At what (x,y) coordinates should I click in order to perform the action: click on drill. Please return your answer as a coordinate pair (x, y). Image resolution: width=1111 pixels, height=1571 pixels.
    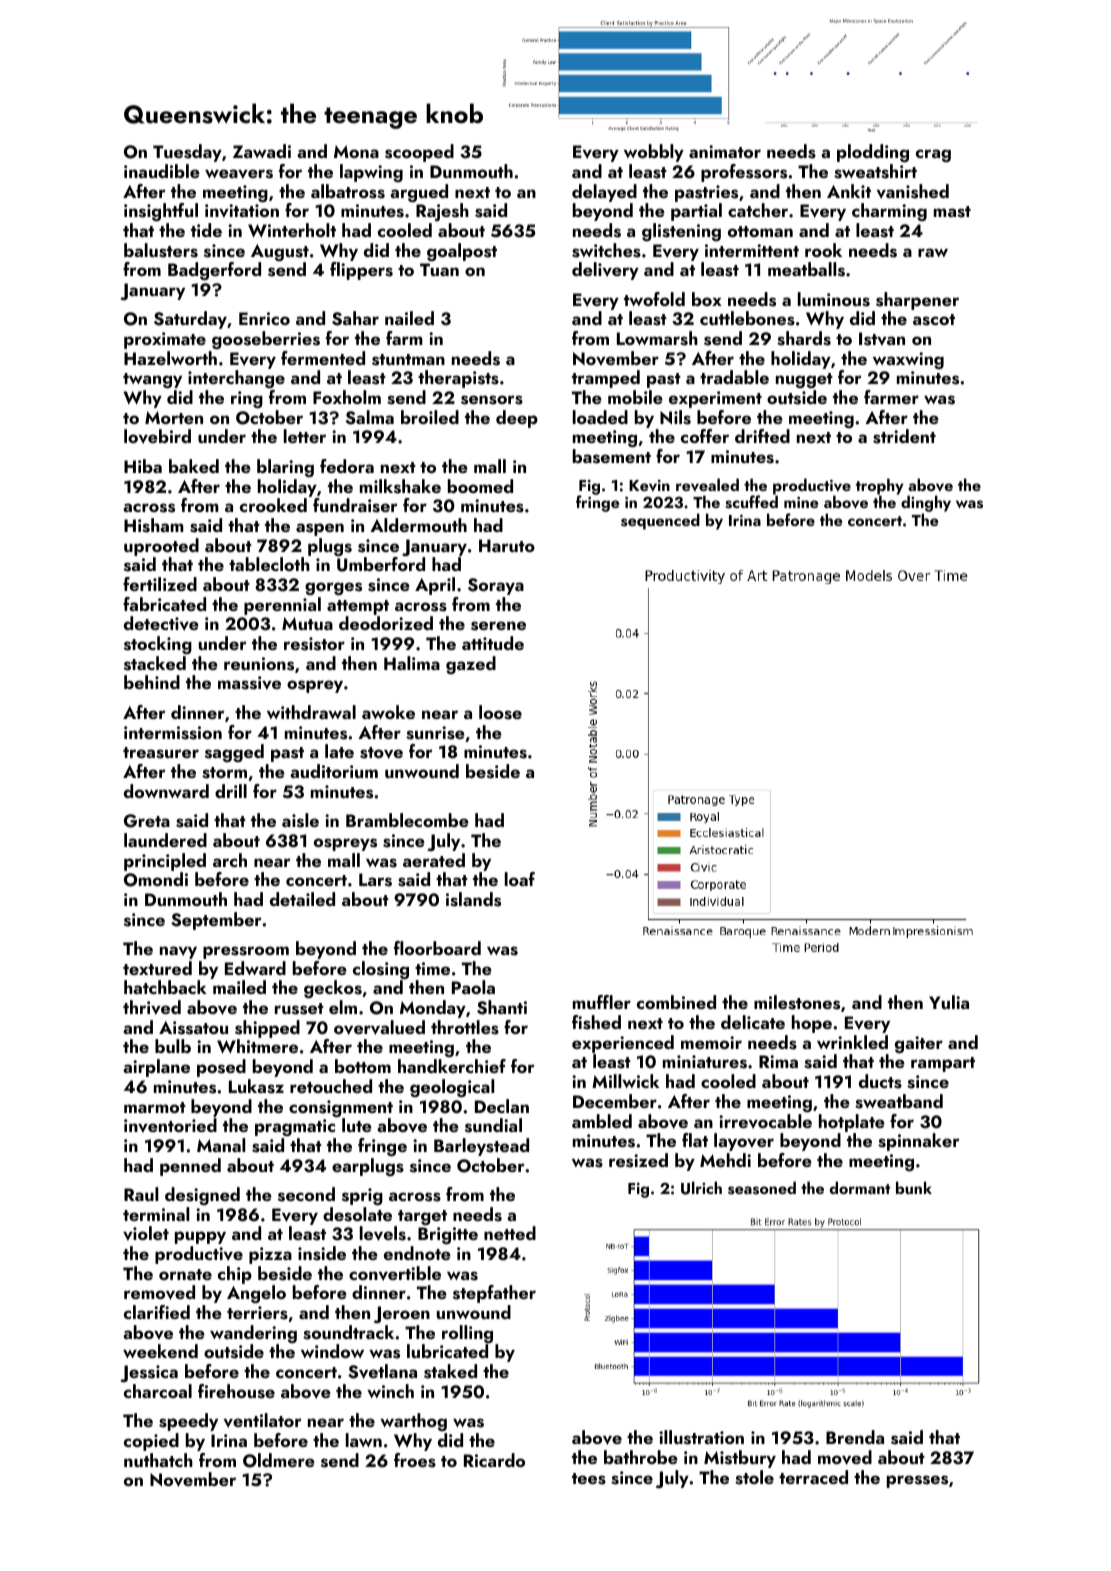
    Looking at the image, I should click on (231, 791).
